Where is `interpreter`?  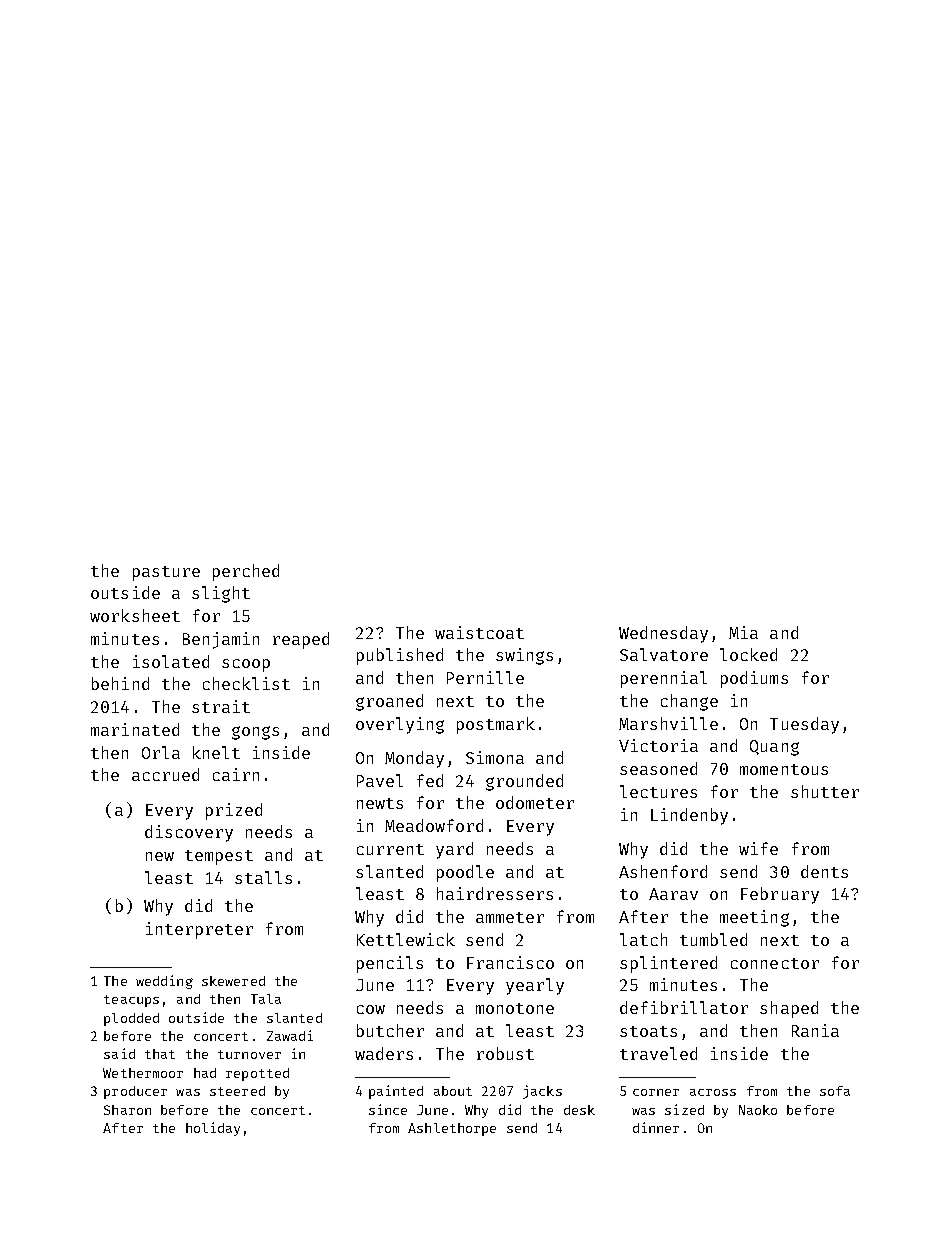
interpreter is located at coordinates (199, 930).
